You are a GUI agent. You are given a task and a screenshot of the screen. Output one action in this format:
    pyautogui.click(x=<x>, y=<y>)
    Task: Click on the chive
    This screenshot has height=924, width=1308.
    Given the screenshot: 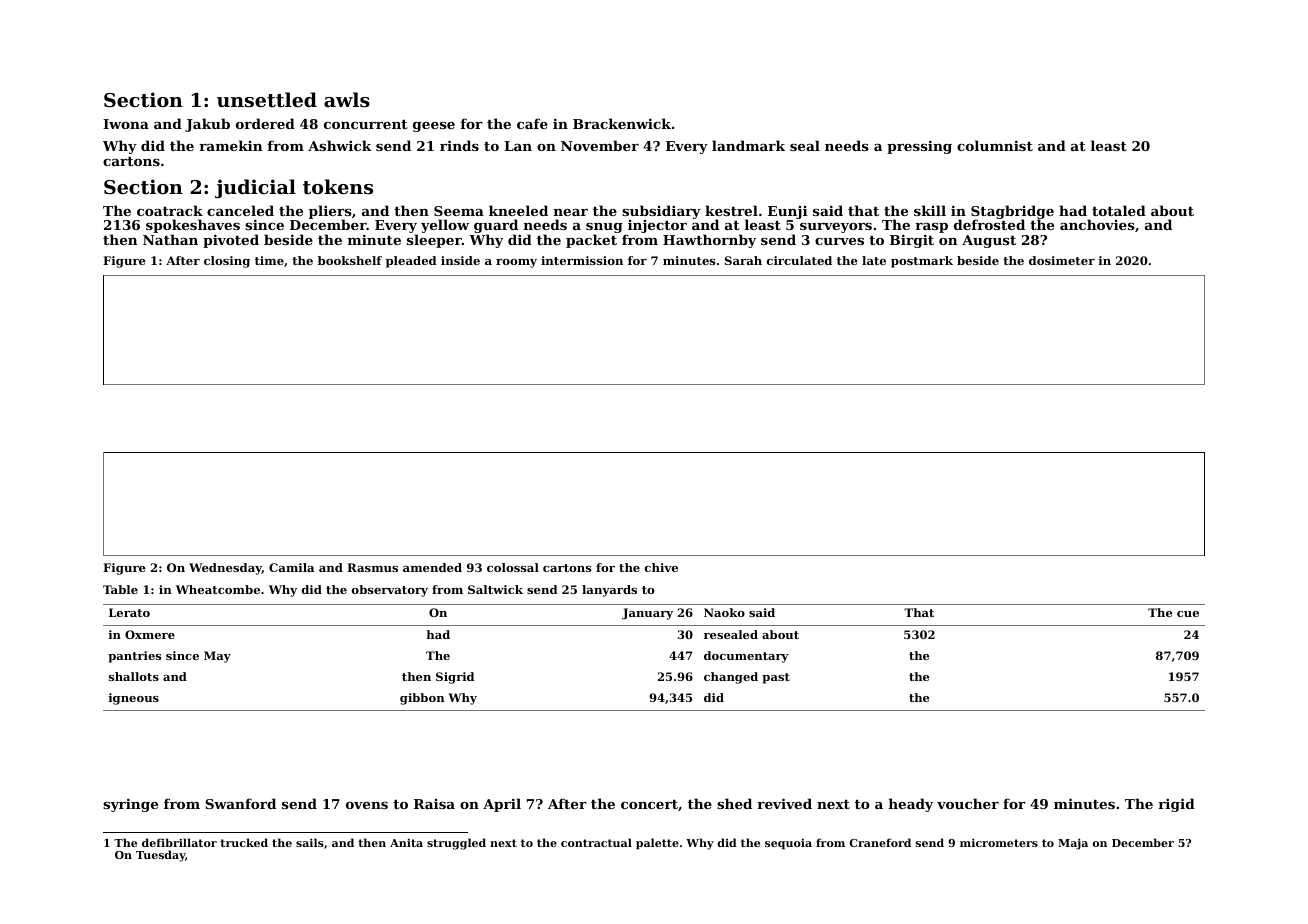 What is the action you would take?
    pyautogui.click(x=661, y=567)
